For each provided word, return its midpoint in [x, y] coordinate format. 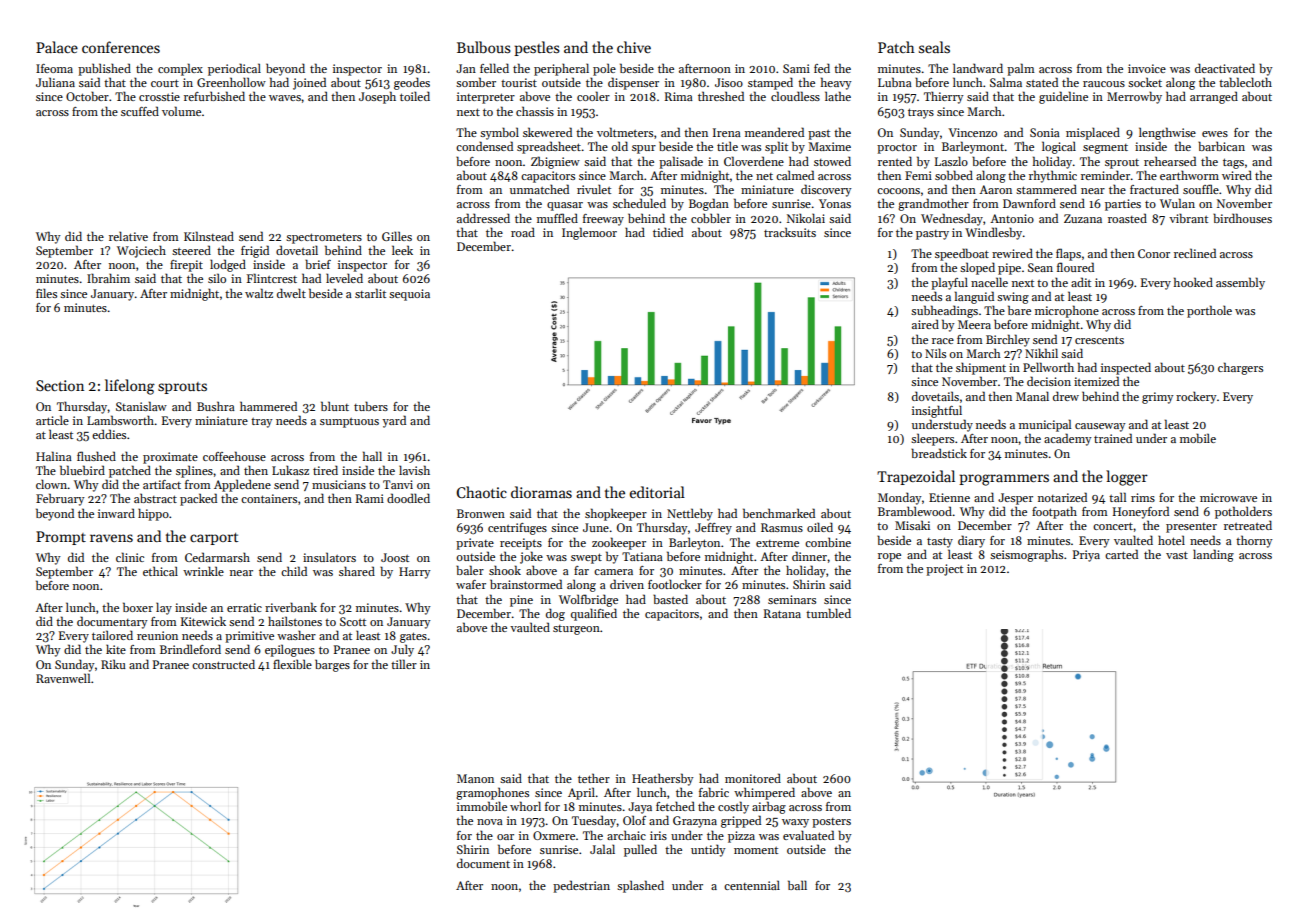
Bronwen [481, 513]
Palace [57, 47]
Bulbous [484, 47]
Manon [475, 778]
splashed [640, 886]
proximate [170, 458]
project [944, 570]
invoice [1147, 68]
